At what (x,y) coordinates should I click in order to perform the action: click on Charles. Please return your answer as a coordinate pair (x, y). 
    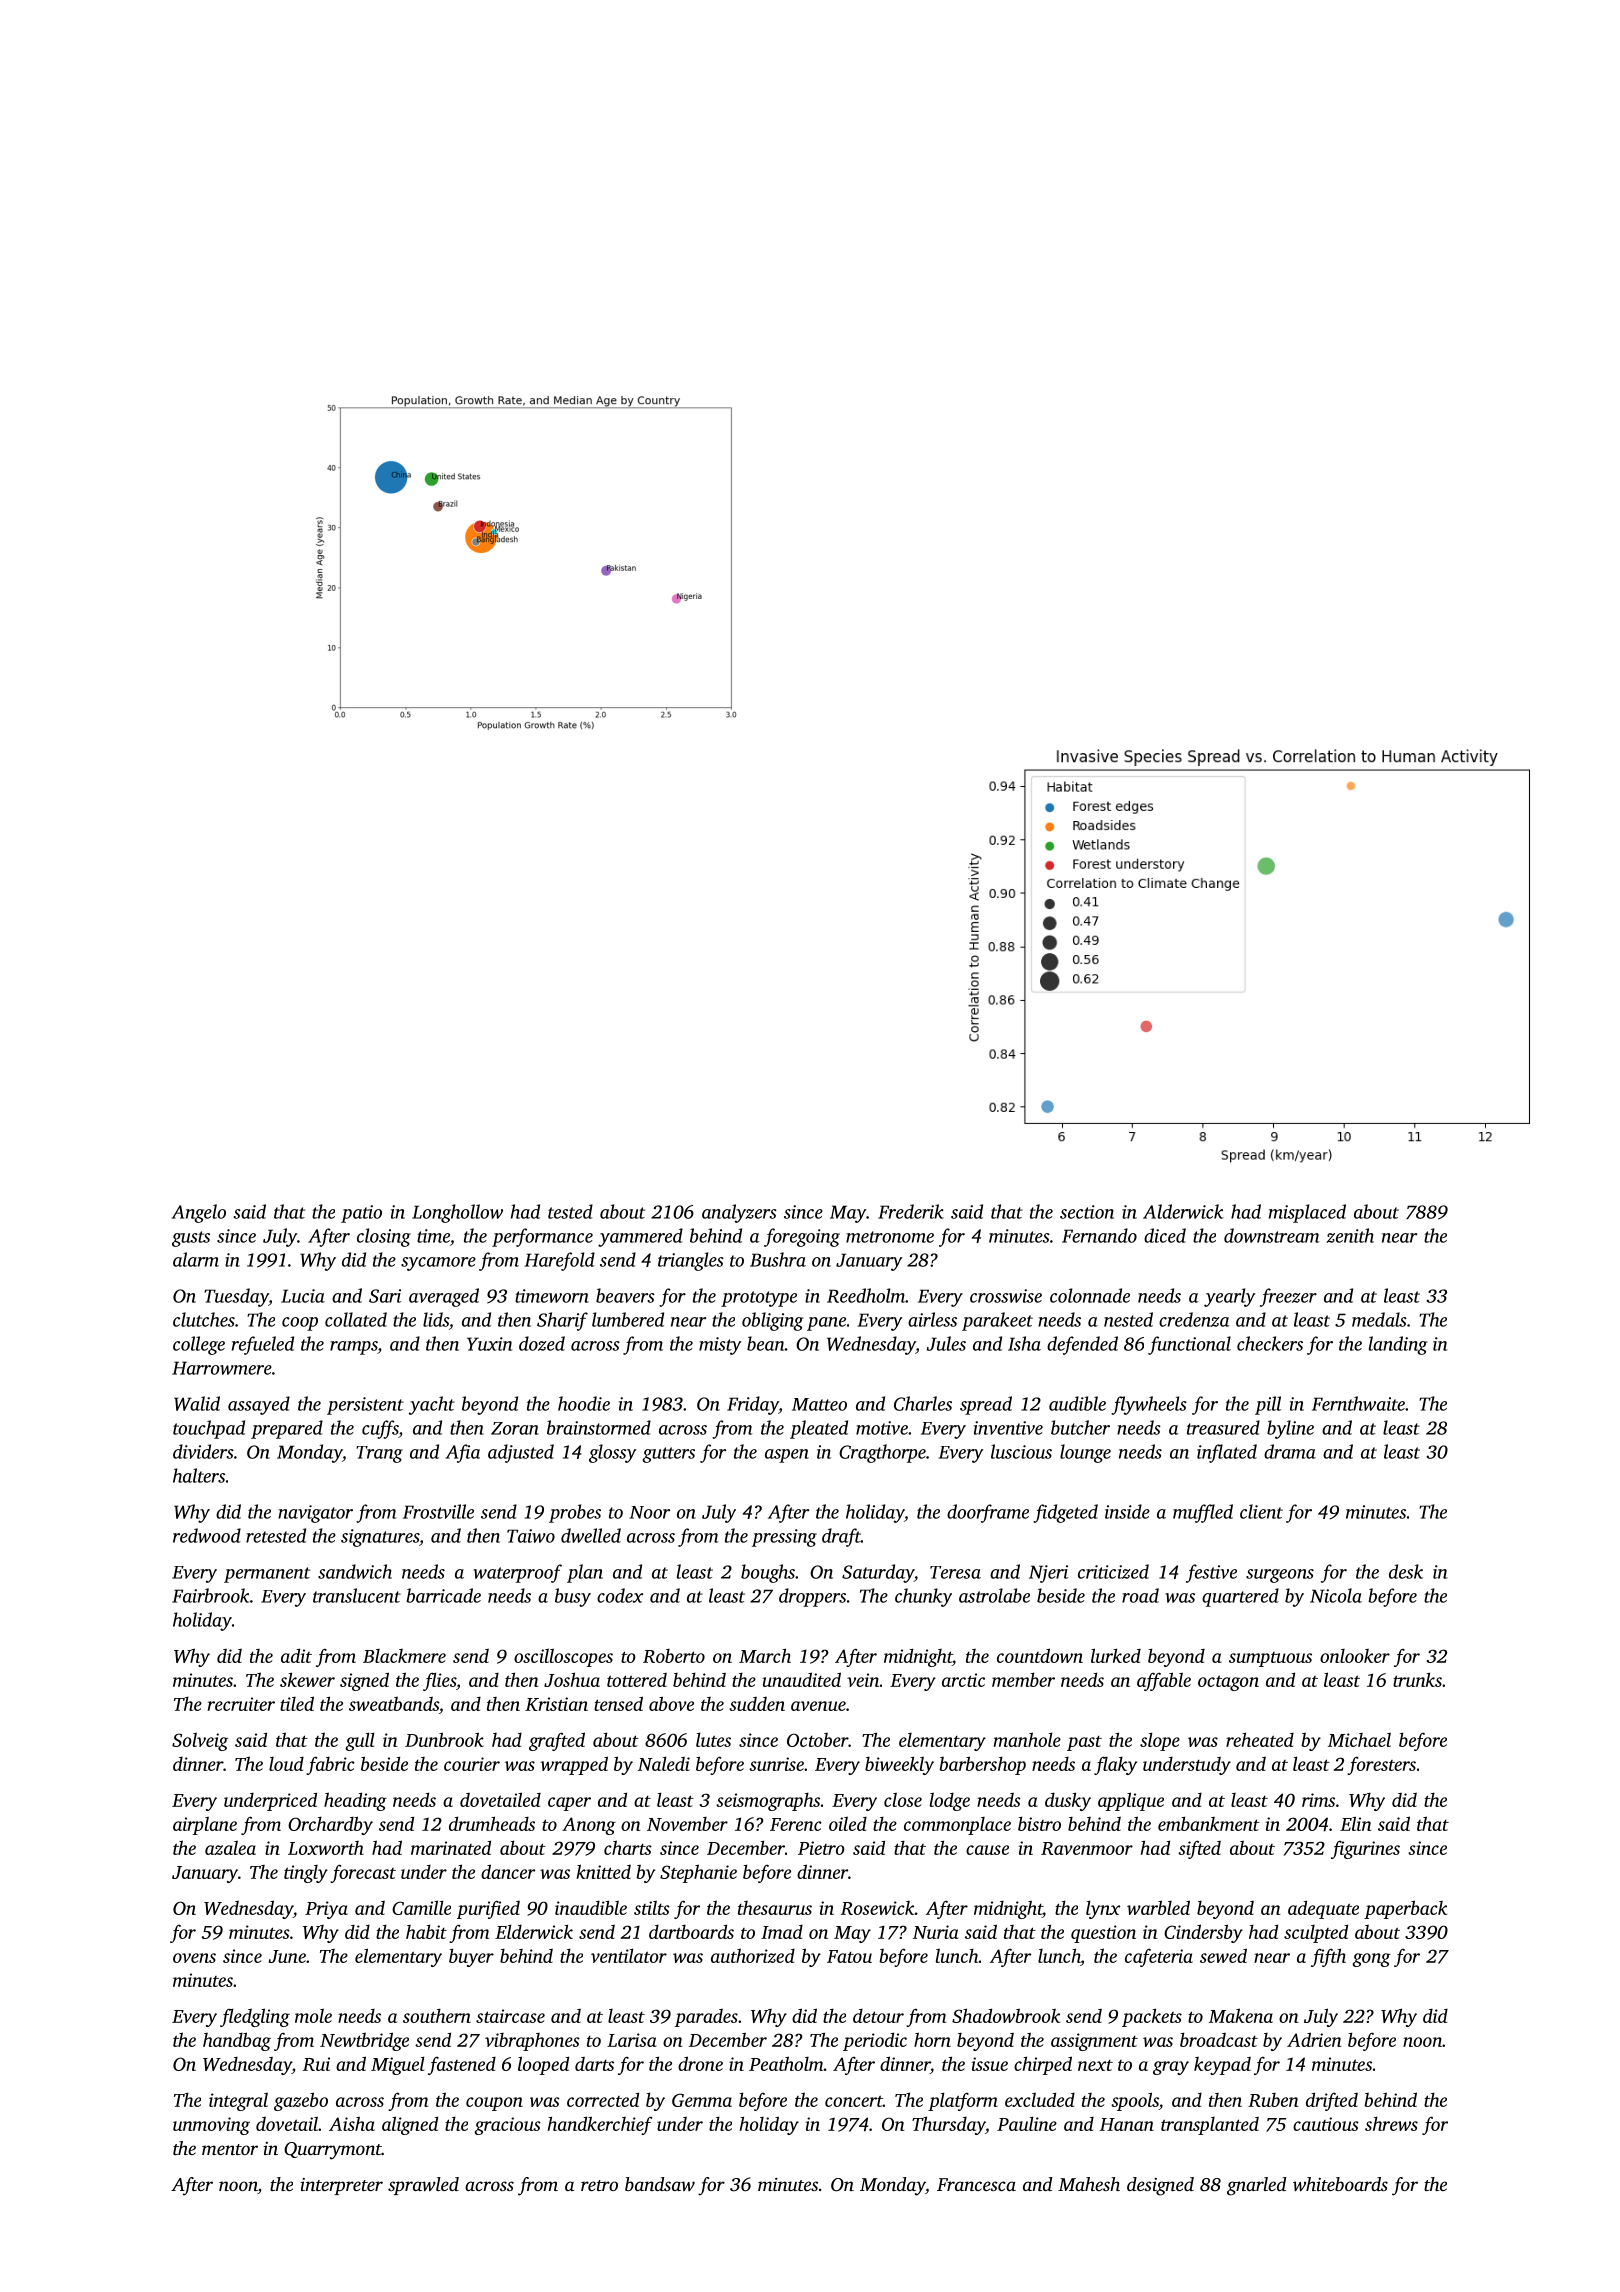
    Looking at the image, I should click on (923, 1403).
